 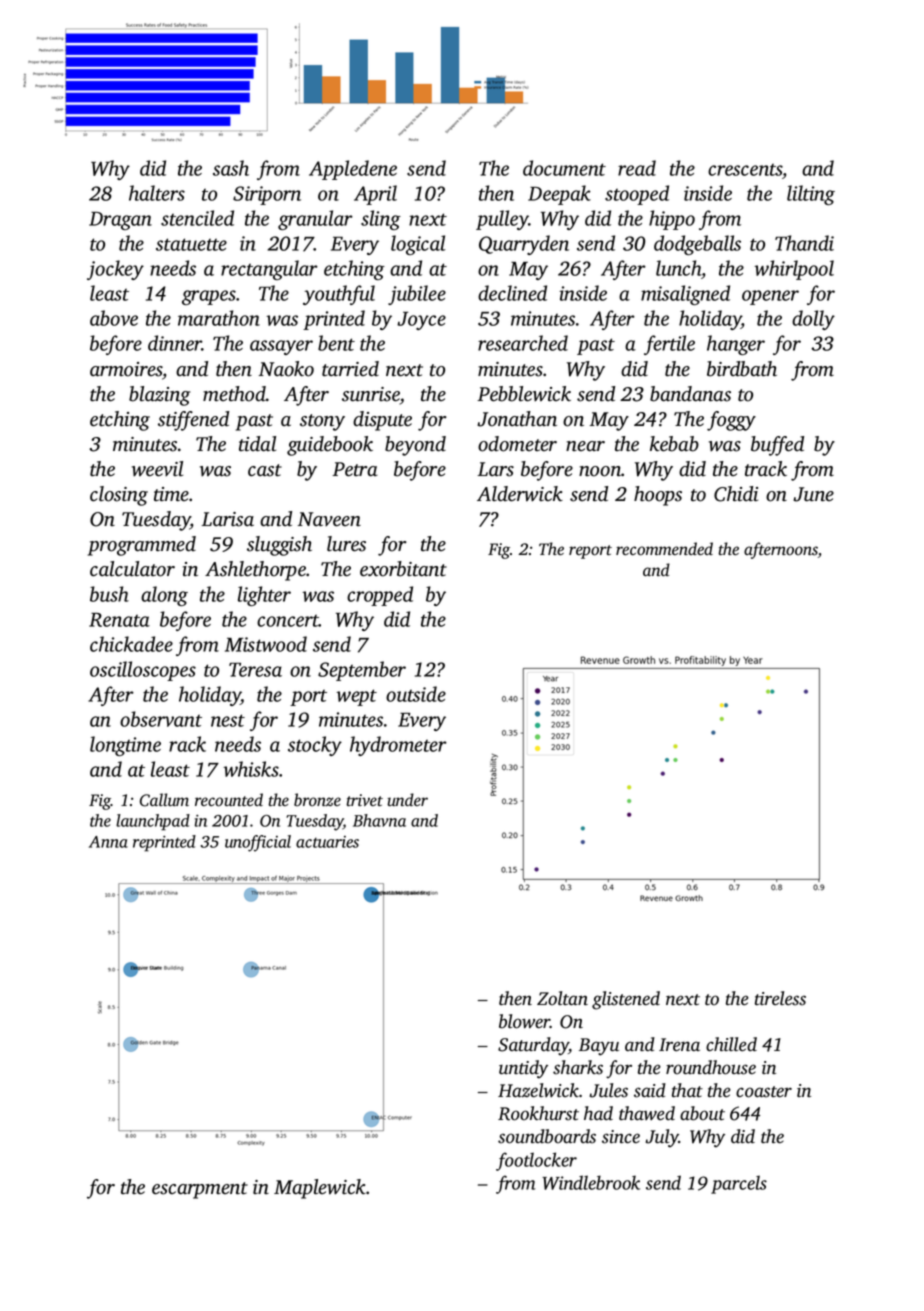 What do you see at coordinates (564, 168) in the page?
I see `document` at bounding box center [564, 168].
